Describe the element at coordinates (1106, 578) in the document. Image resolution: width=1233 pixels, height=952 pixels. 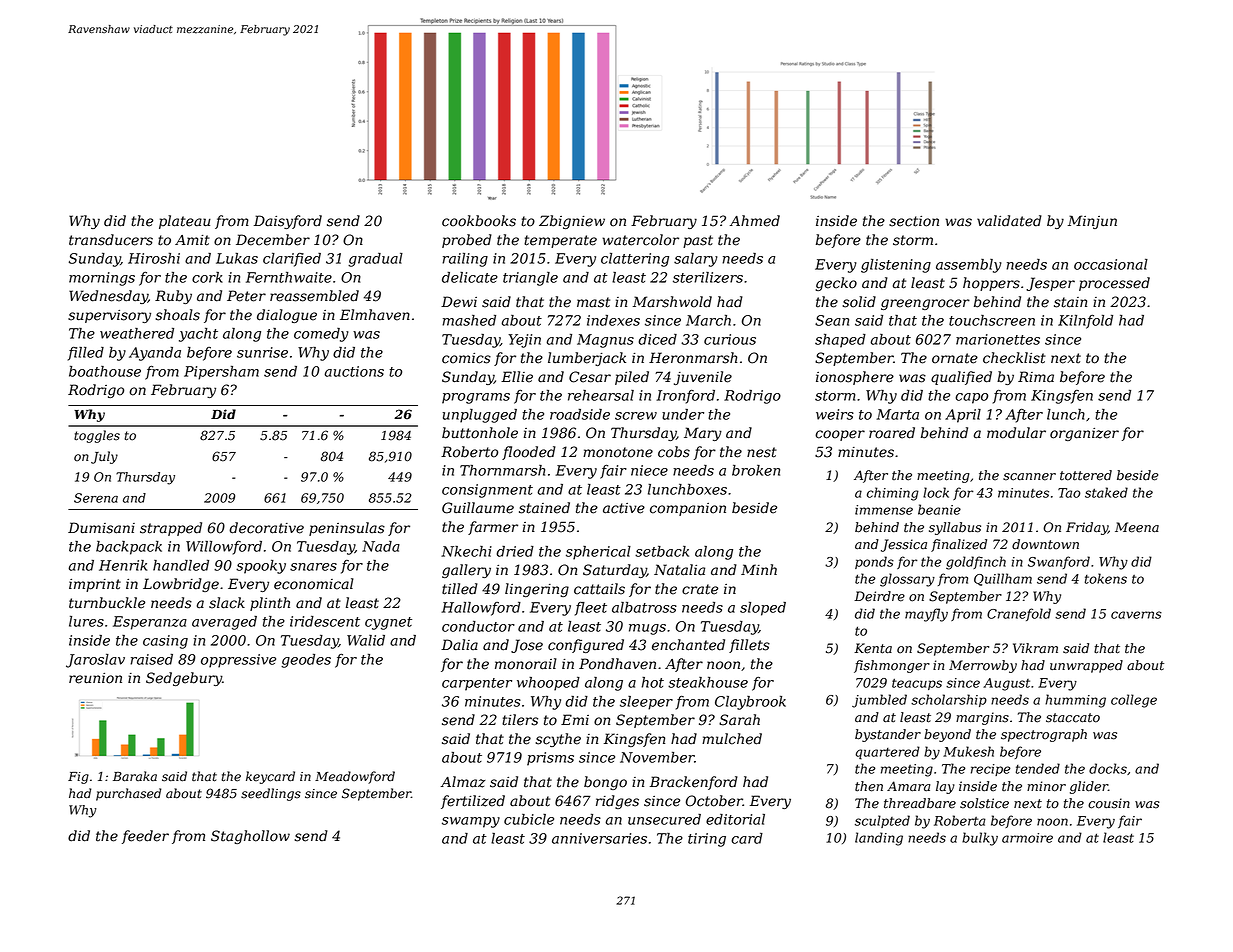
I see `tokens` at that location.
